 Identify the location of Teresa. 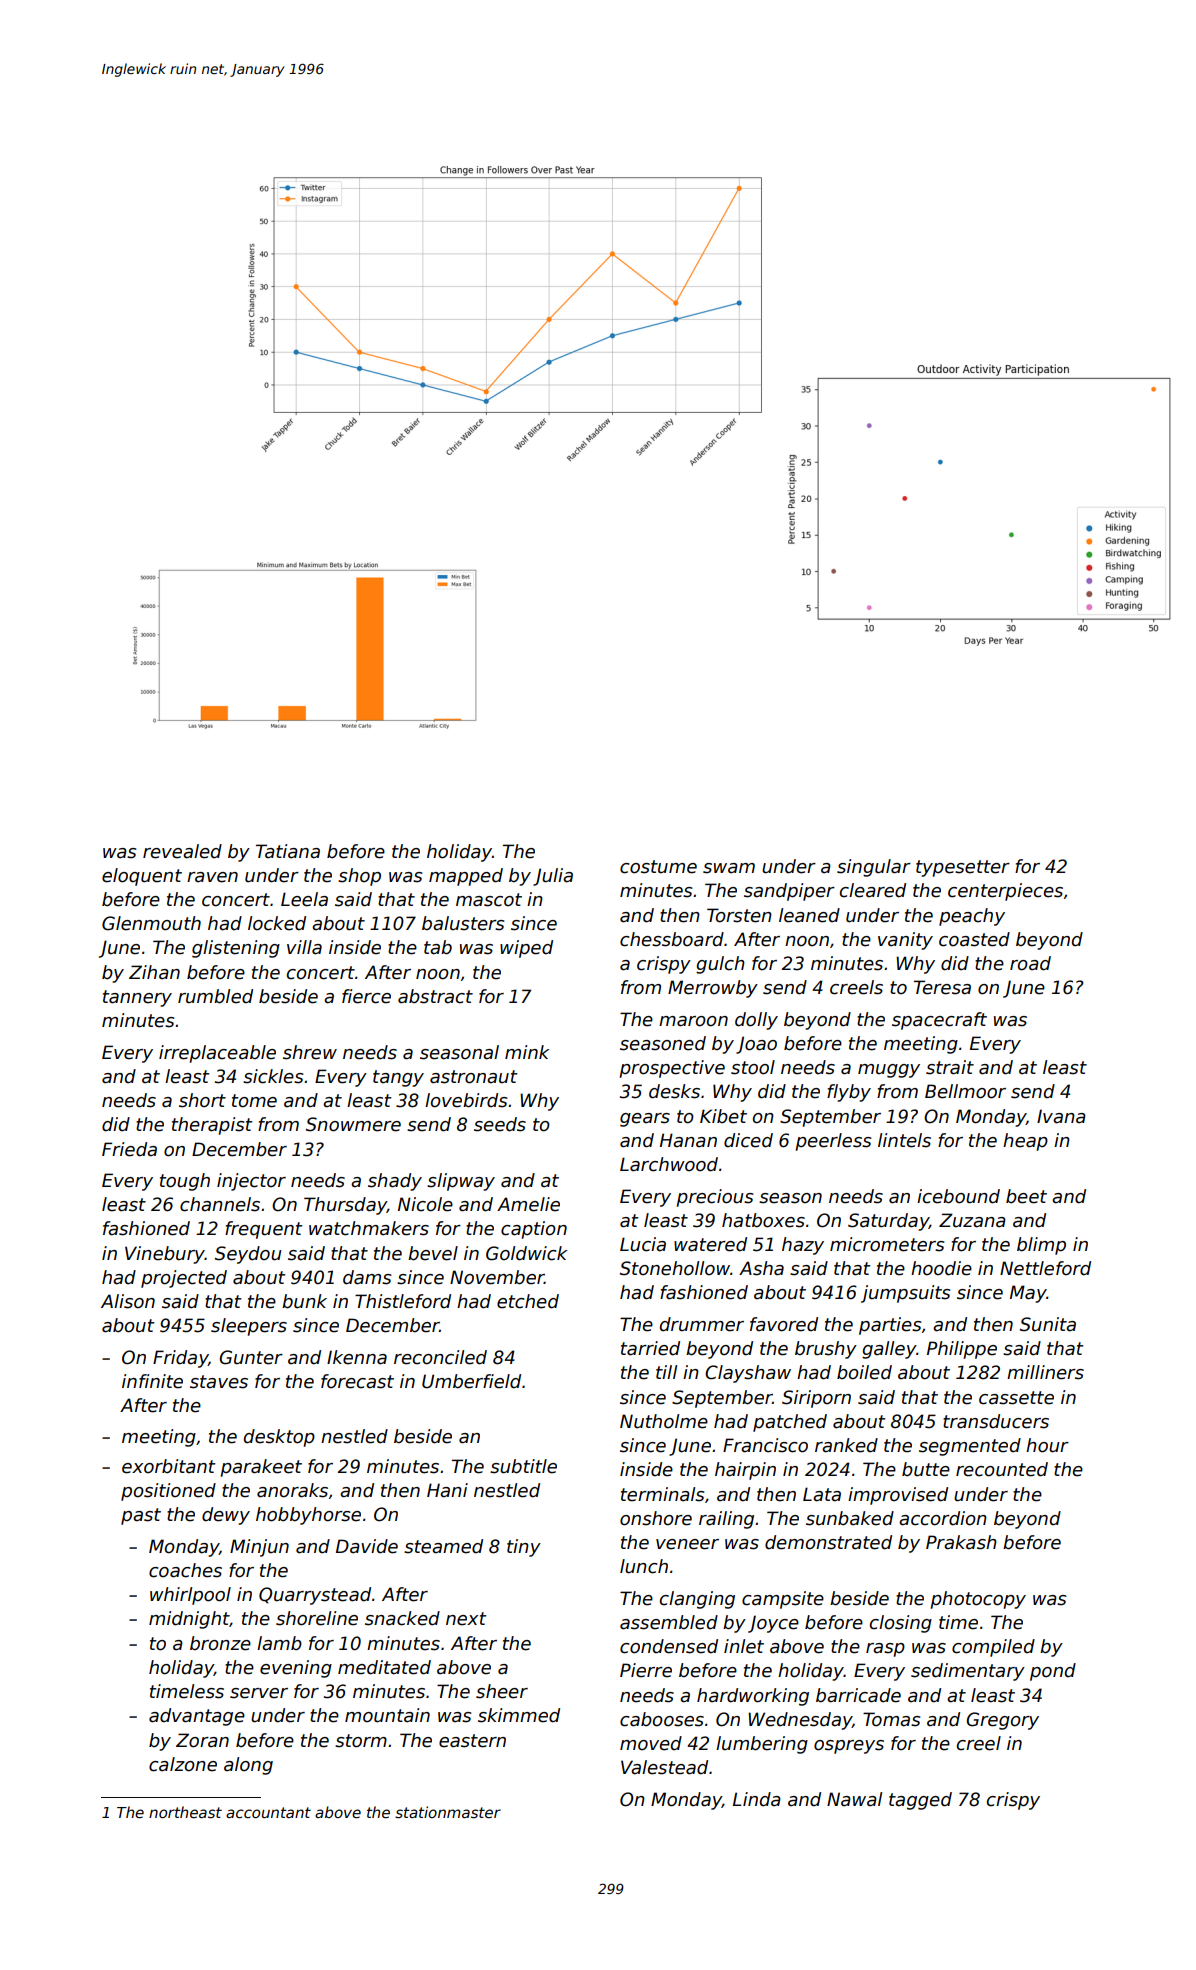
(942, 987).
